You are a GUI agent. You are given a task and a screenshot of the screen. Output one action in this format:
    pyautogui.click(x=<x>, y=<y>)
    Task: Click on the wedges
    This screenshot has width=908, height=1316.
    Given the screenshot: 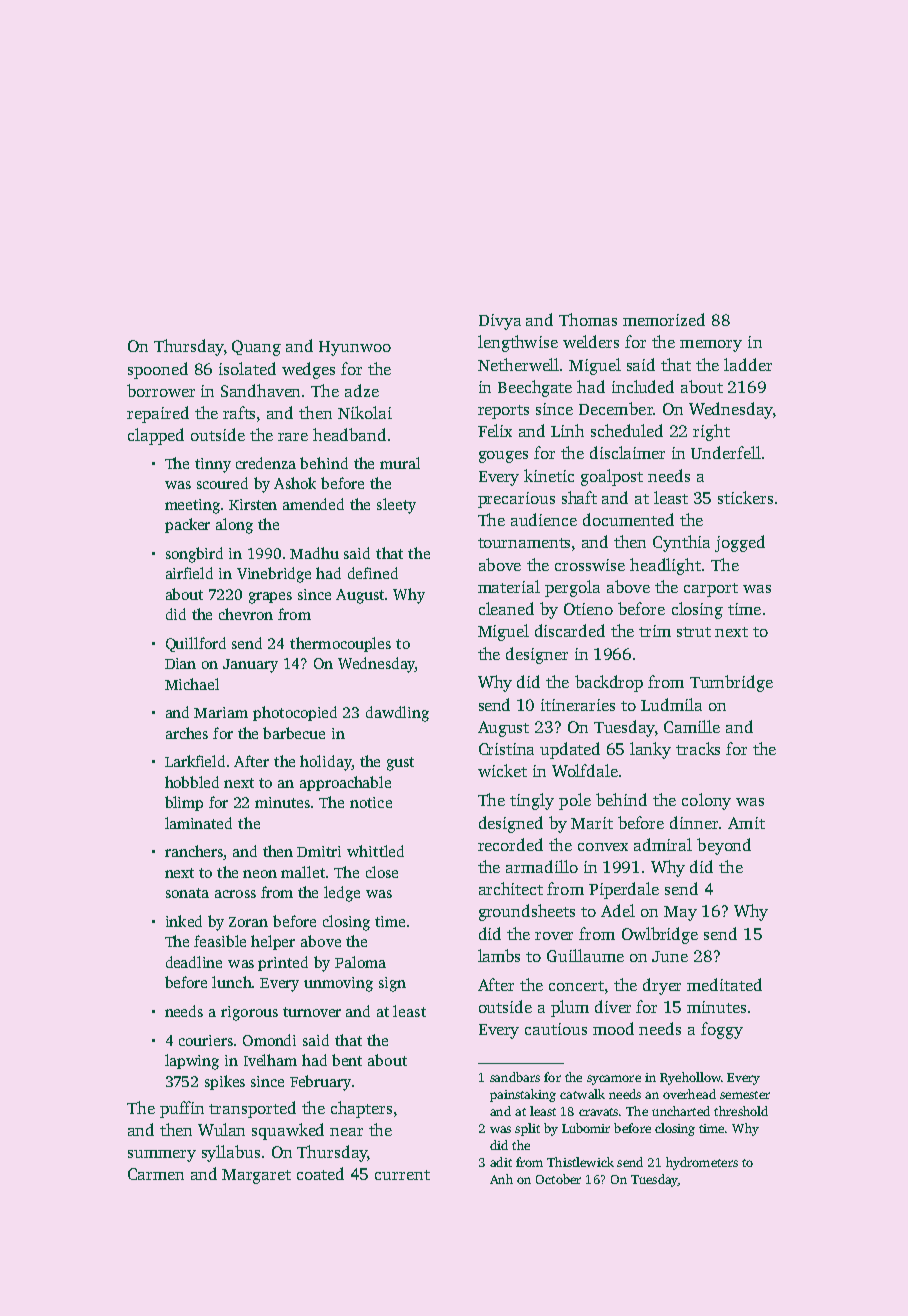 What is the action you would take?
    pyautogui.click(x=308, y=370)
